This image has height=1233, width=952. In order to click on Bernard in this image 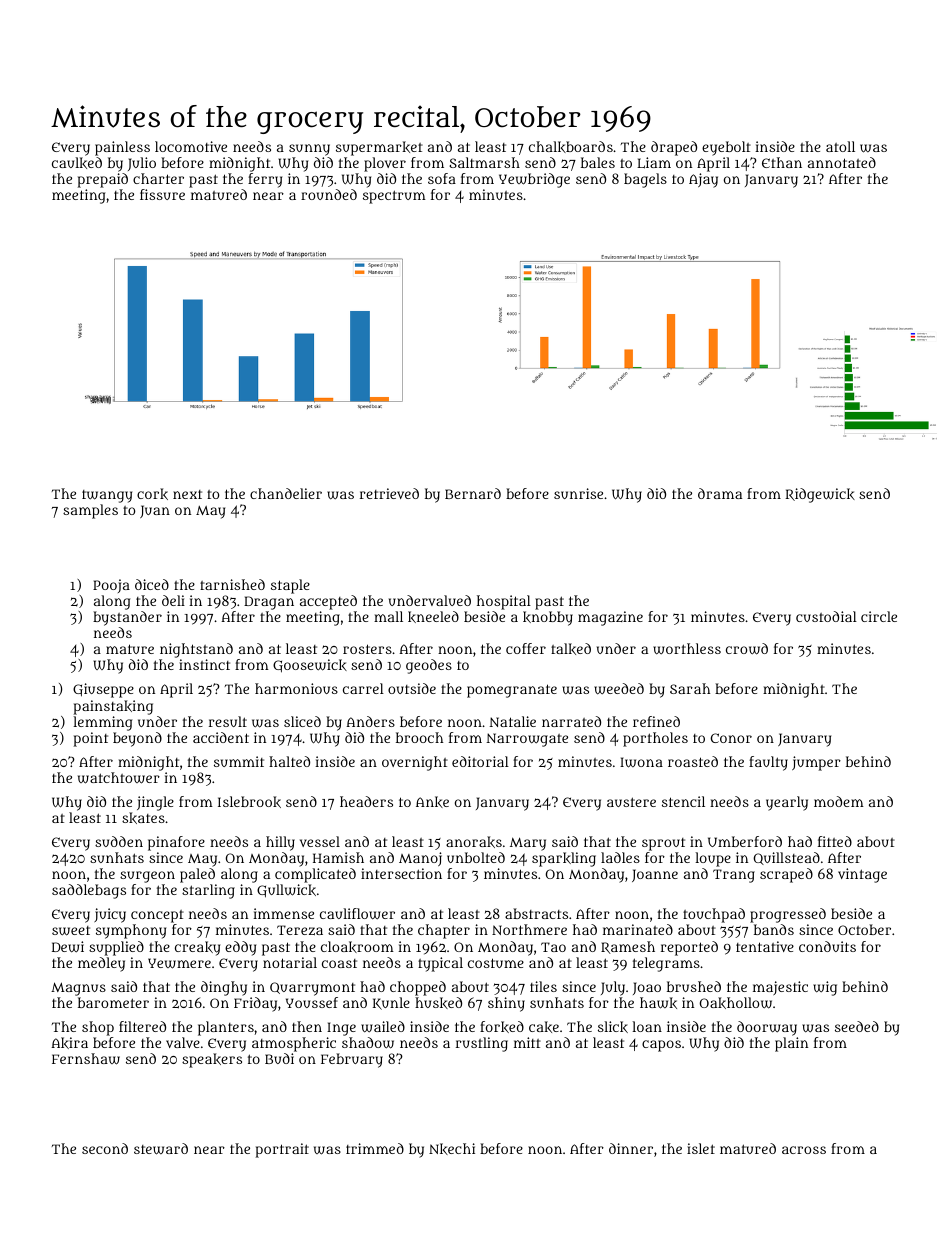, I will do `click(473, 493)`.
